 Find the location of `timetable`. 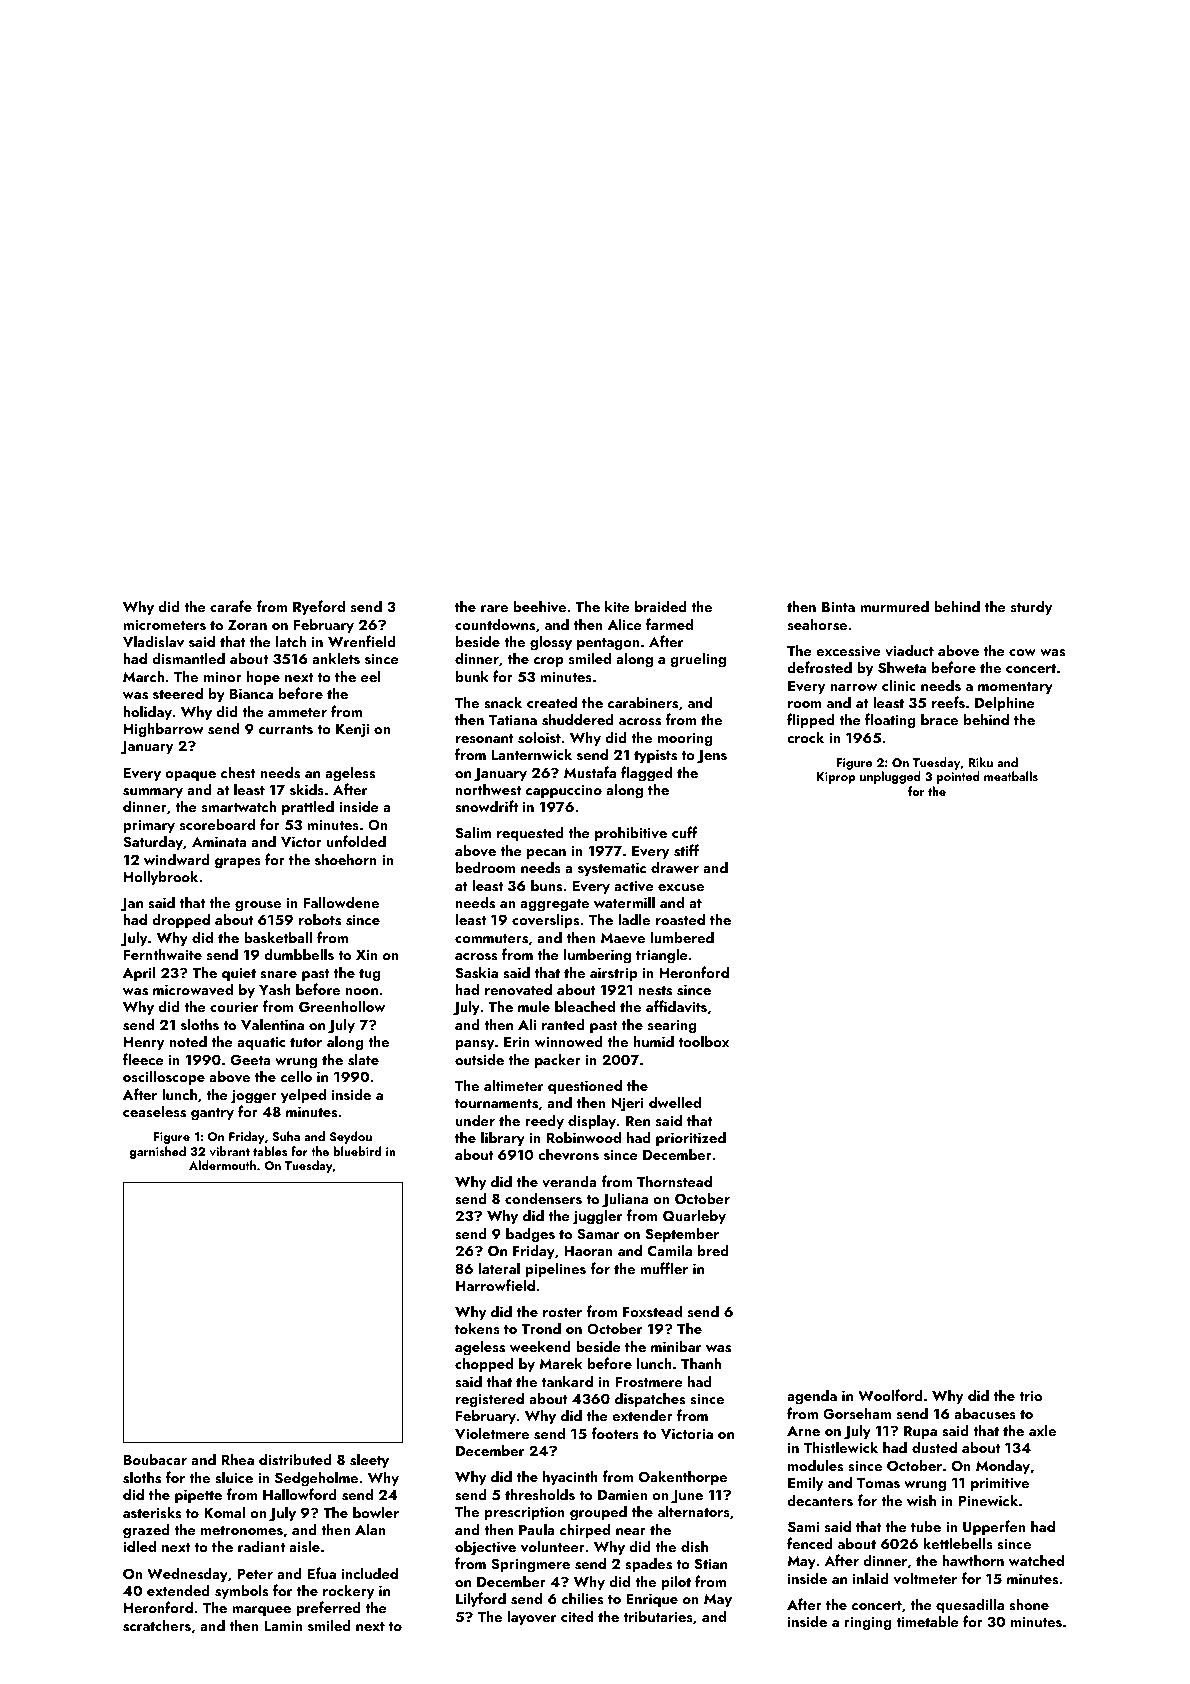

timetable is located at coordinates (927, 1621).
